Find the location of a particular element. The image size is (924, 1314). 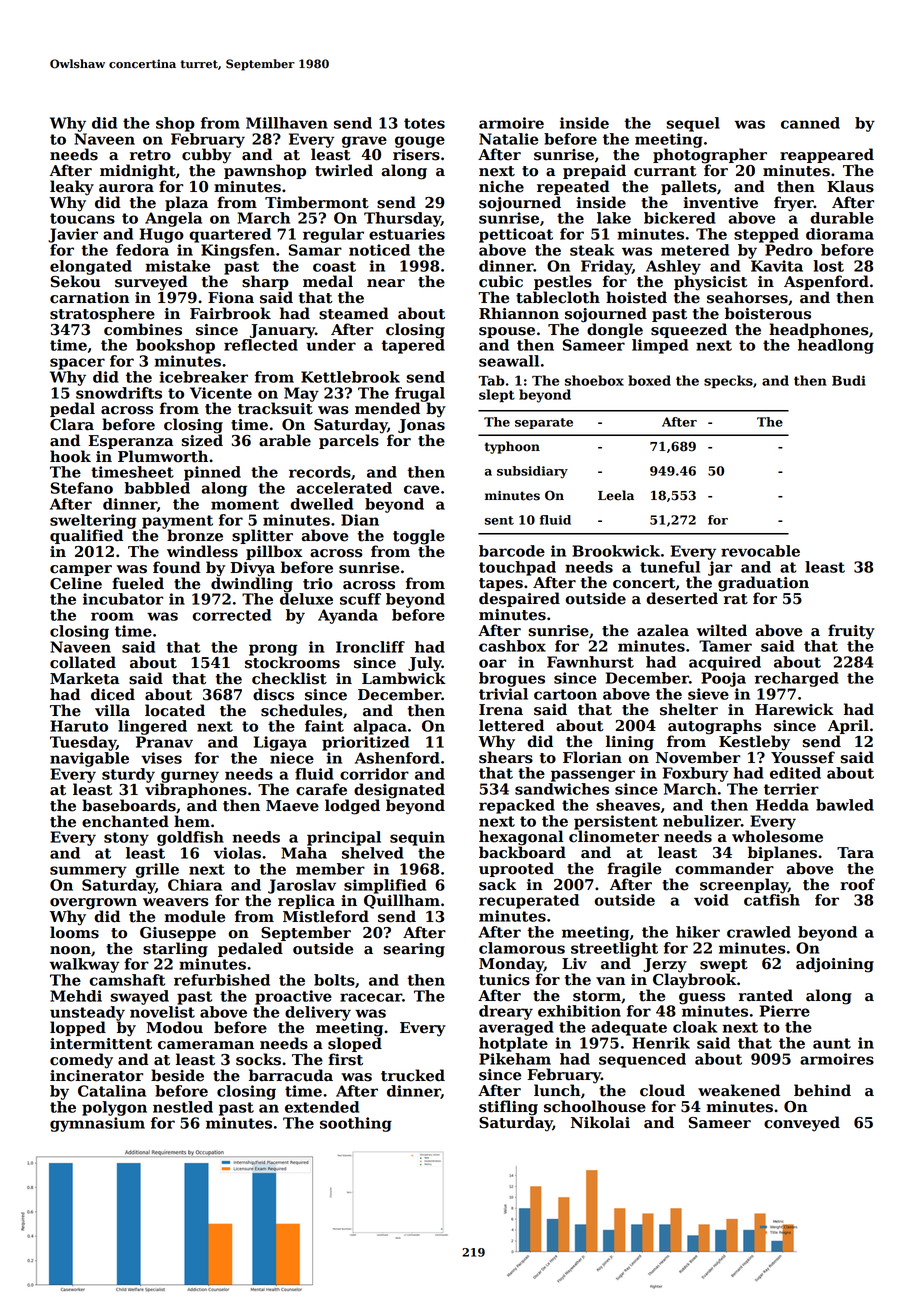

leaky is located at coordinates (72, 188).
